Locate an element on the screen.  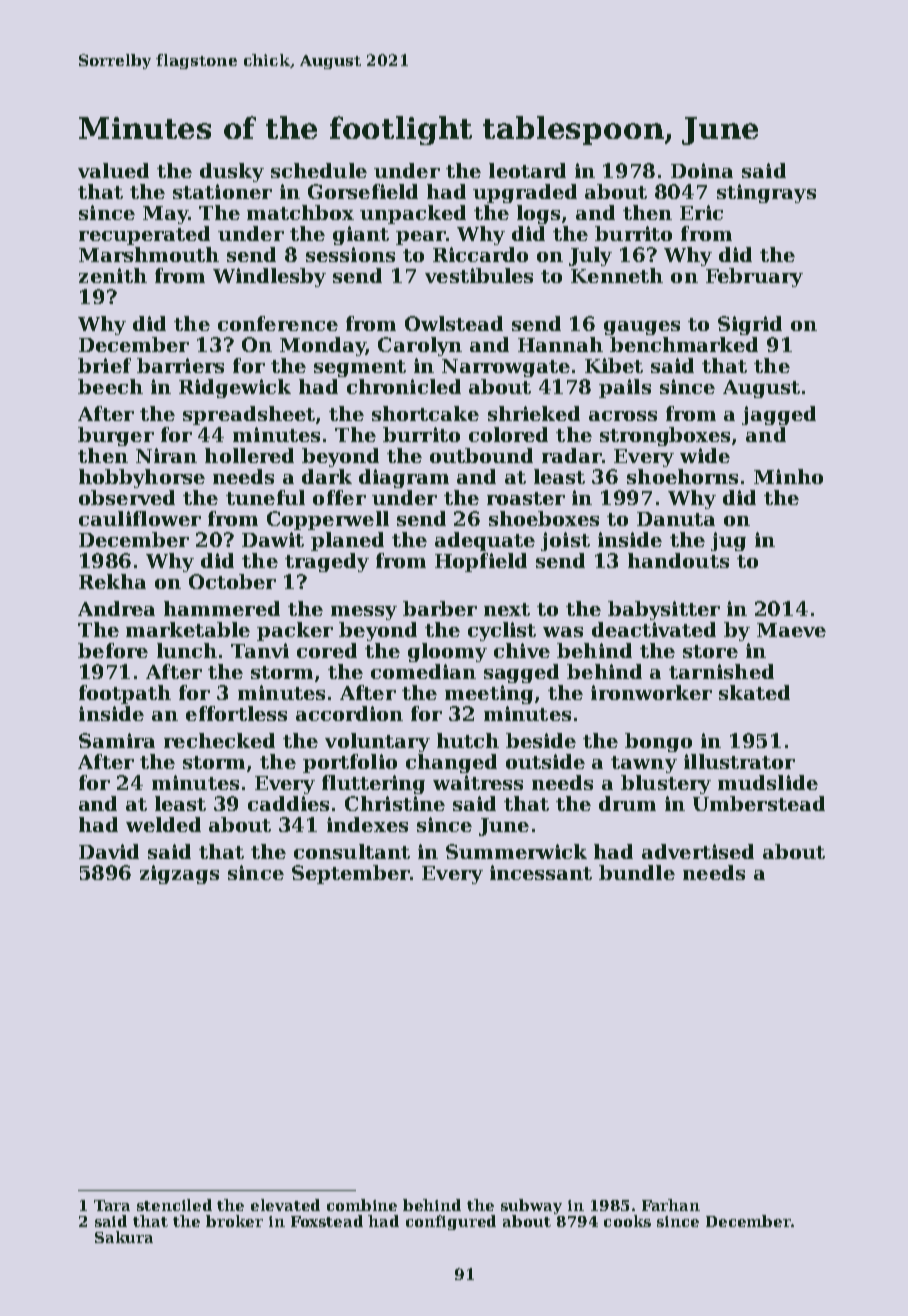
stenciled is located at coordinates (174, 1205).
